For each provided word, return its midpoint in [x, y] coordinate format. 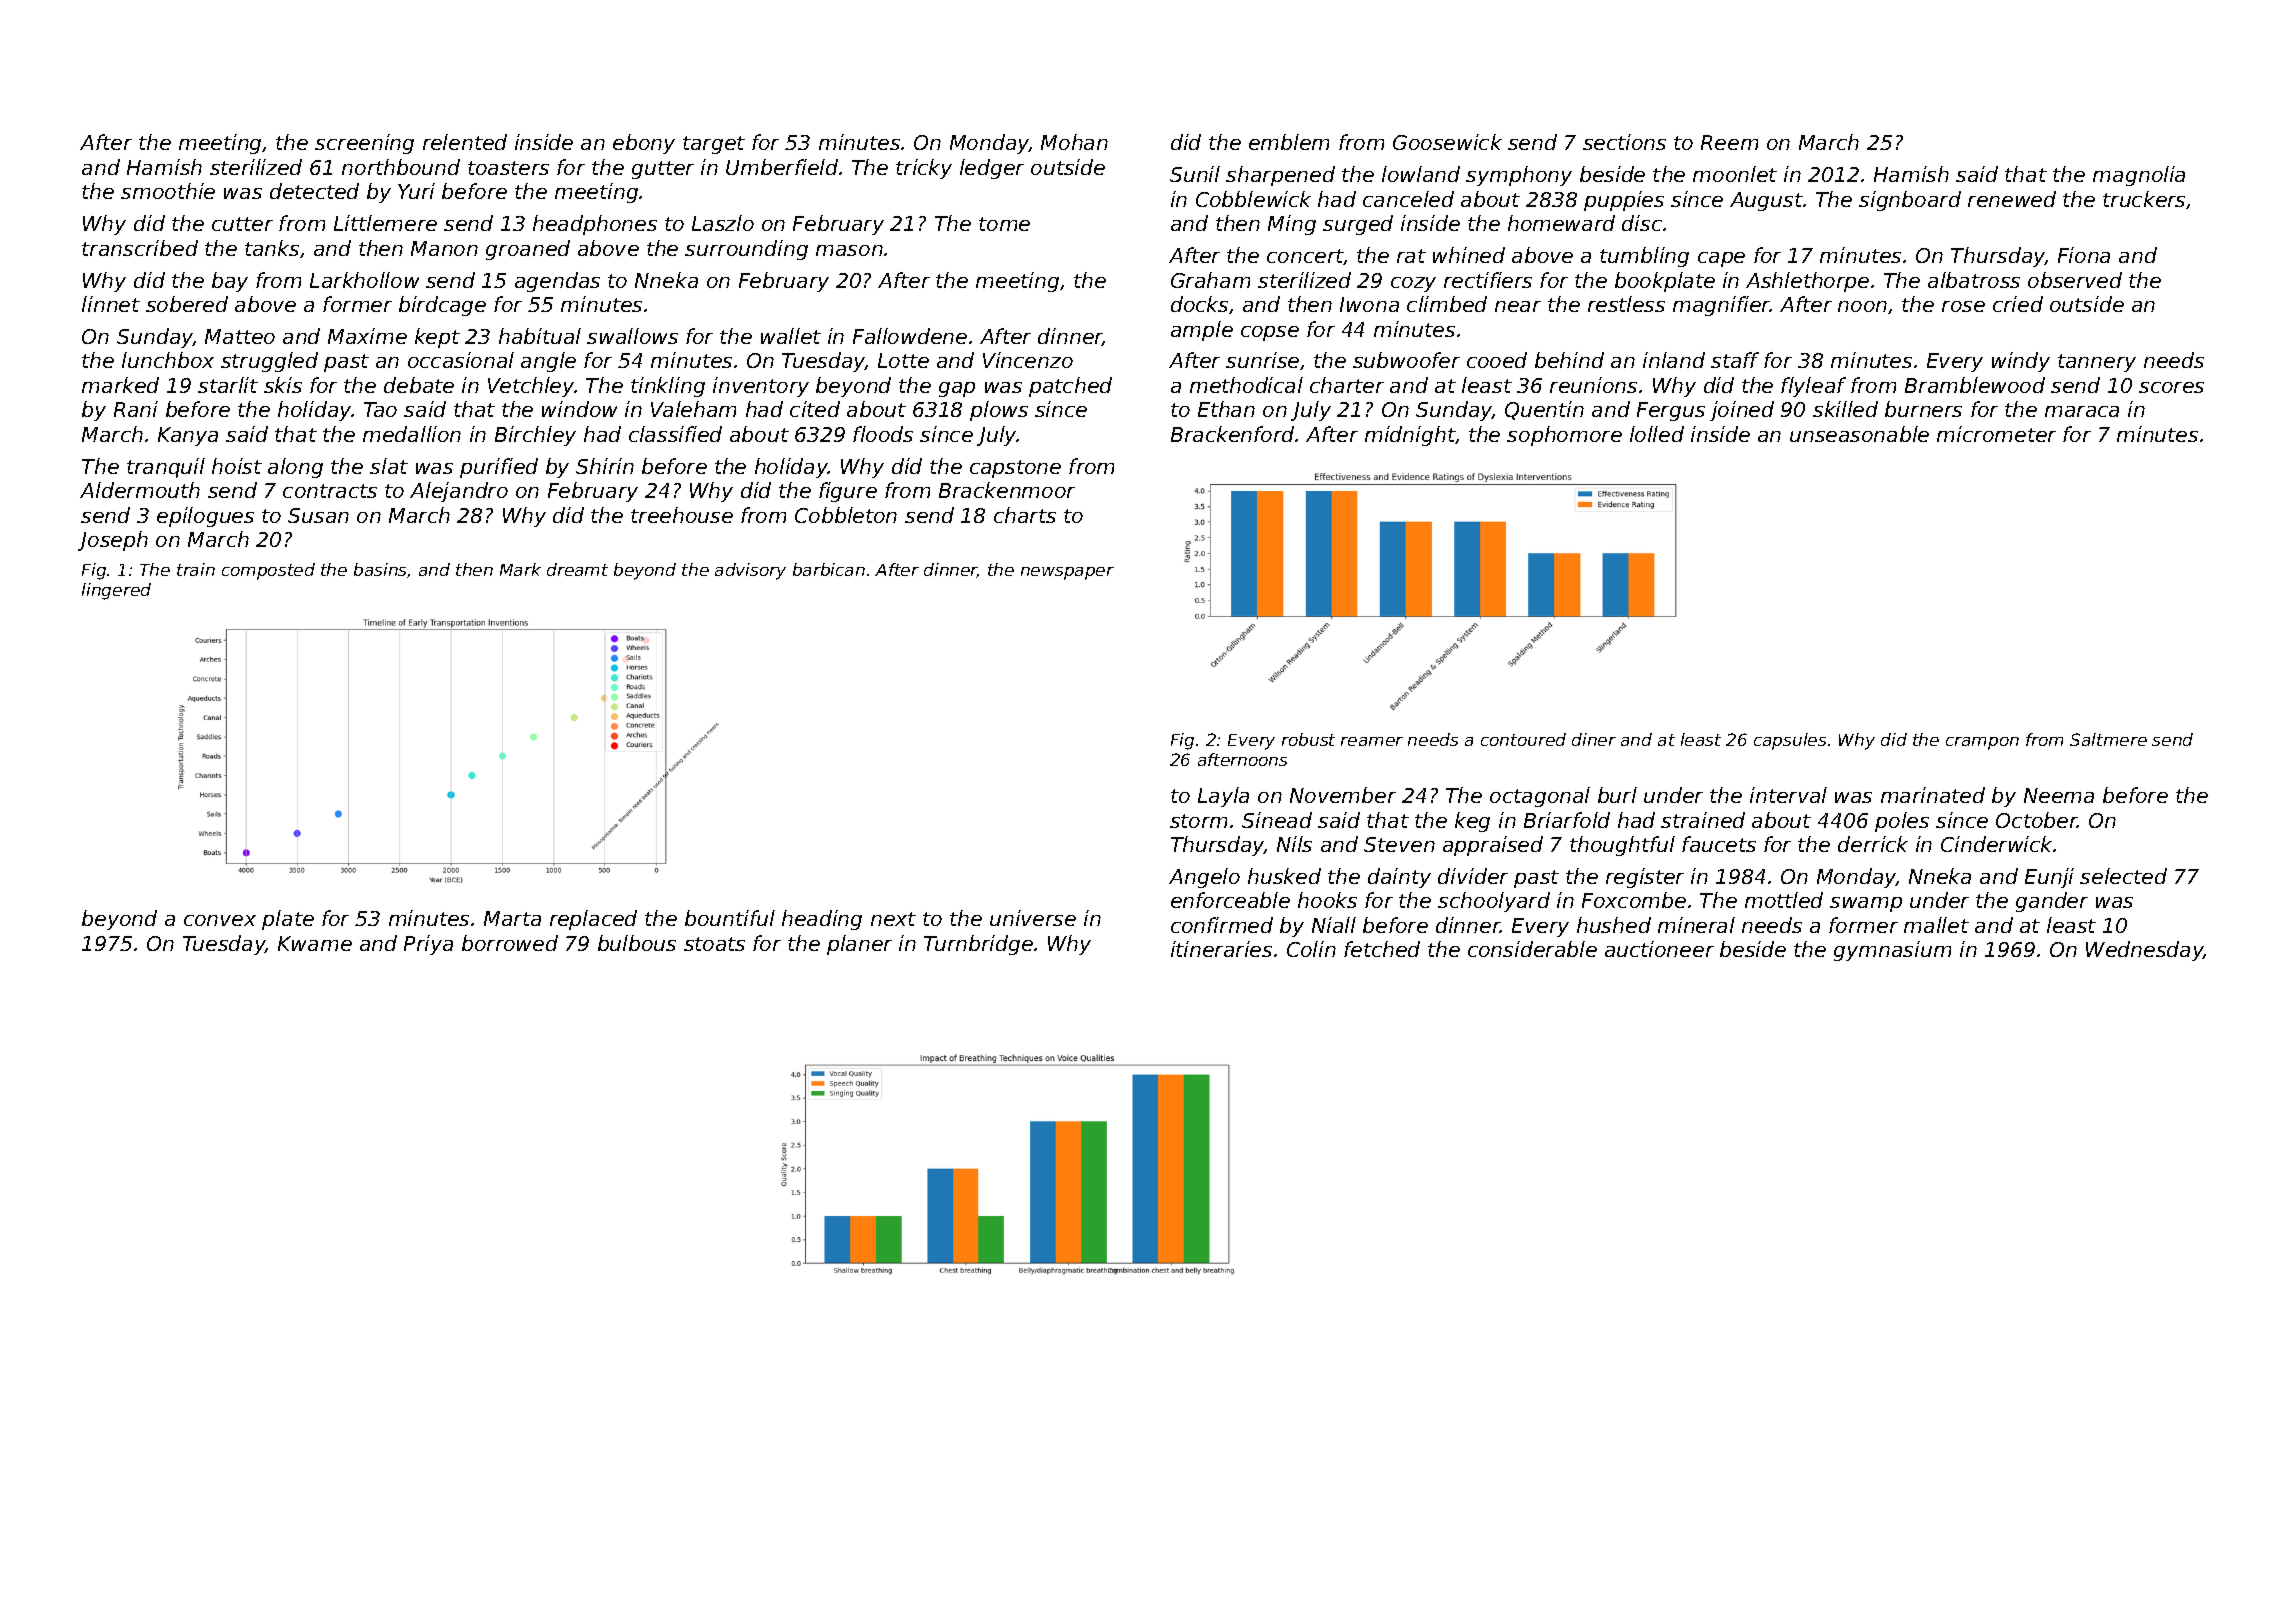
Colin [1311, 949]
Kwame [315, 943]
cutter [242, 224]
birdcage [442, 306]
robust [1308, 739]
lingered [116, 591]
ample [1202, 331]
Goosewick [1447, 142]
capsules [1790, 741]
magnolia [2139, 176]
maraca [2082, 411]
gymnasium [1892, 951]
